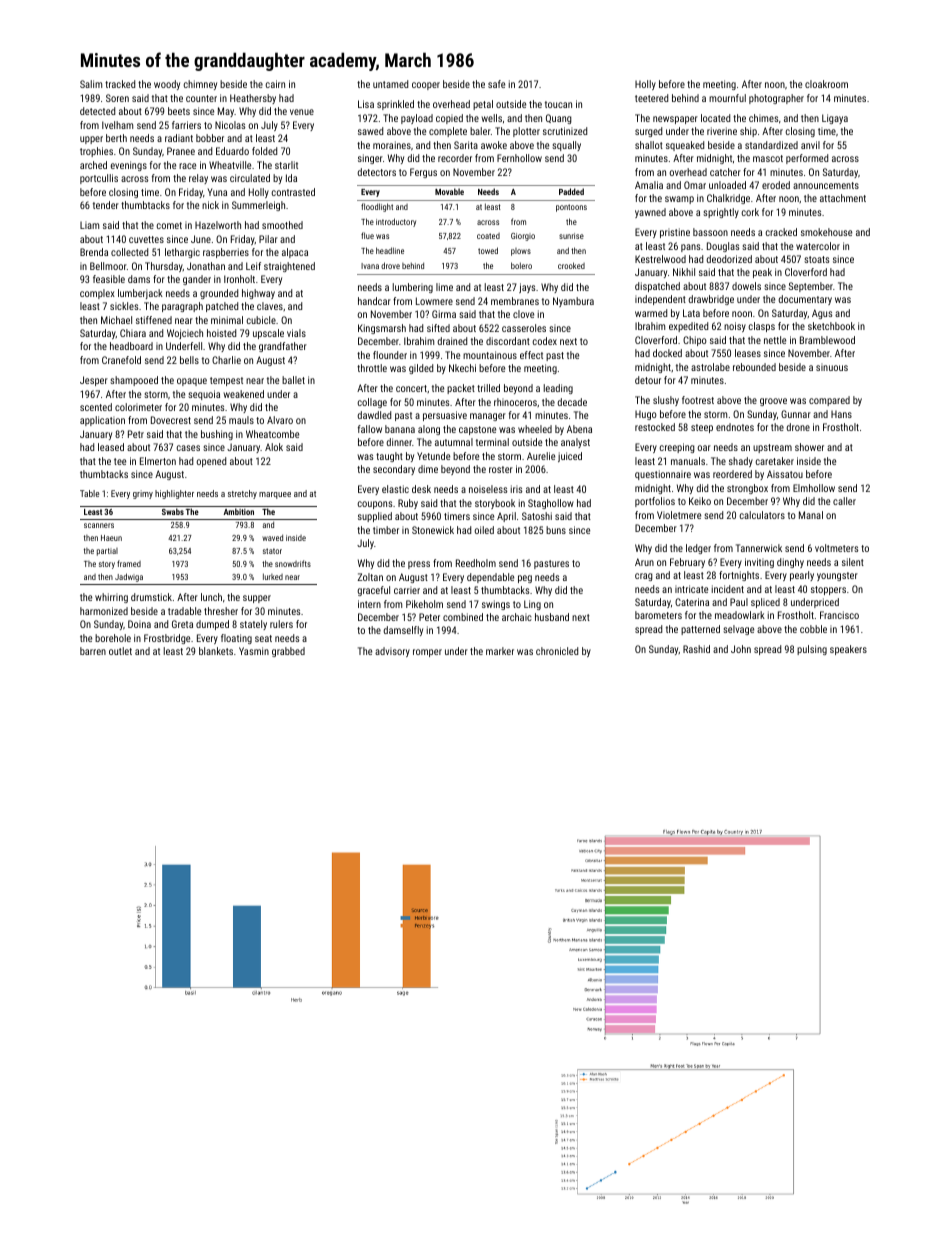 Image resolution: width=952 pixels, height=1233 pixels. I want to click on arched, so click(93, 165).
